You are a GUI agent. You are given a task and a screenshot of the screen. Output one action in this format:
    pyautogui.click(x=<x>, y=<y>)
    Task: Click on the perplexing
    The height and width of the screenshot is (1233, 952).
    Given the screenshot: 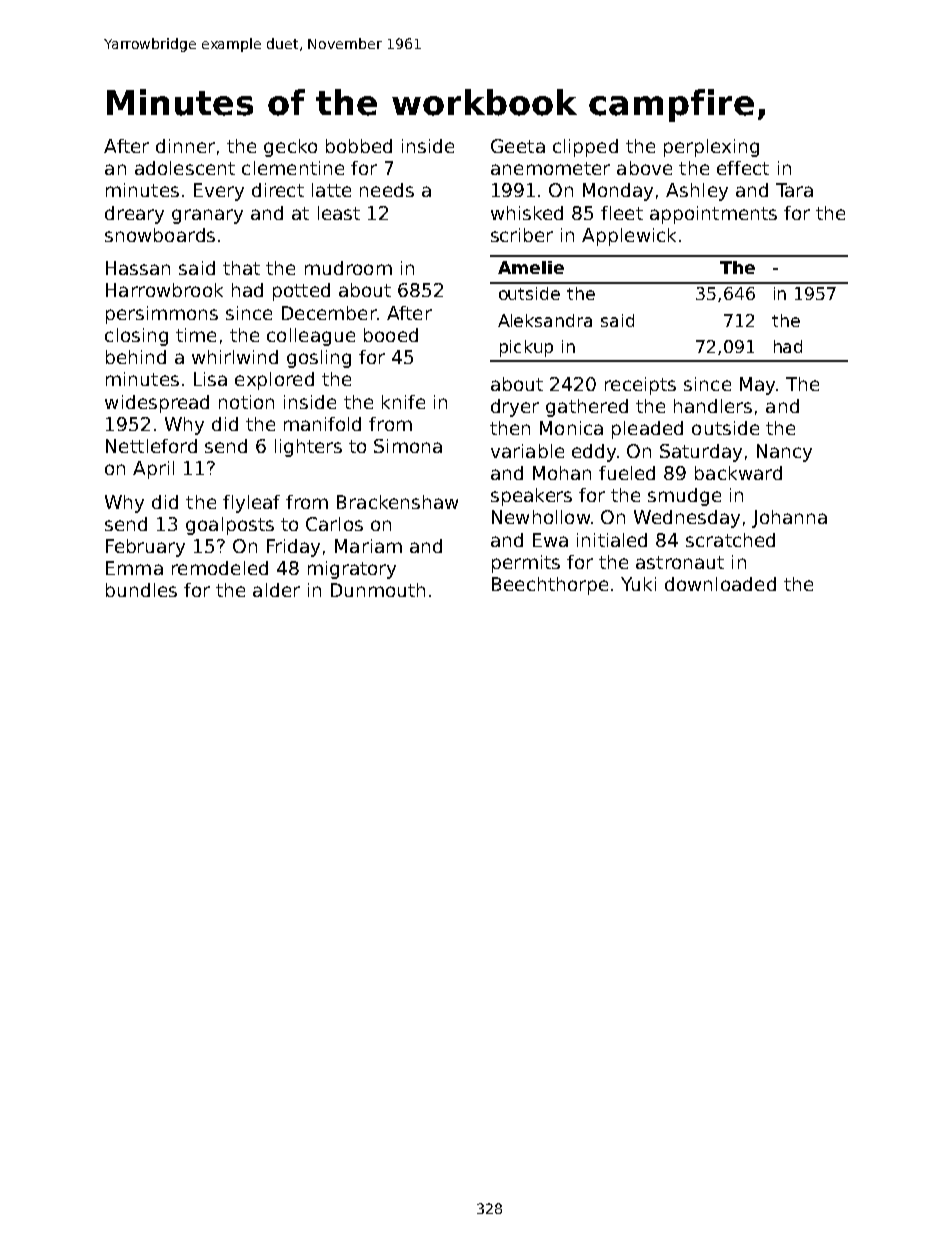 What is the action you would take?
    pyautogui.click(x=711, y=148)
